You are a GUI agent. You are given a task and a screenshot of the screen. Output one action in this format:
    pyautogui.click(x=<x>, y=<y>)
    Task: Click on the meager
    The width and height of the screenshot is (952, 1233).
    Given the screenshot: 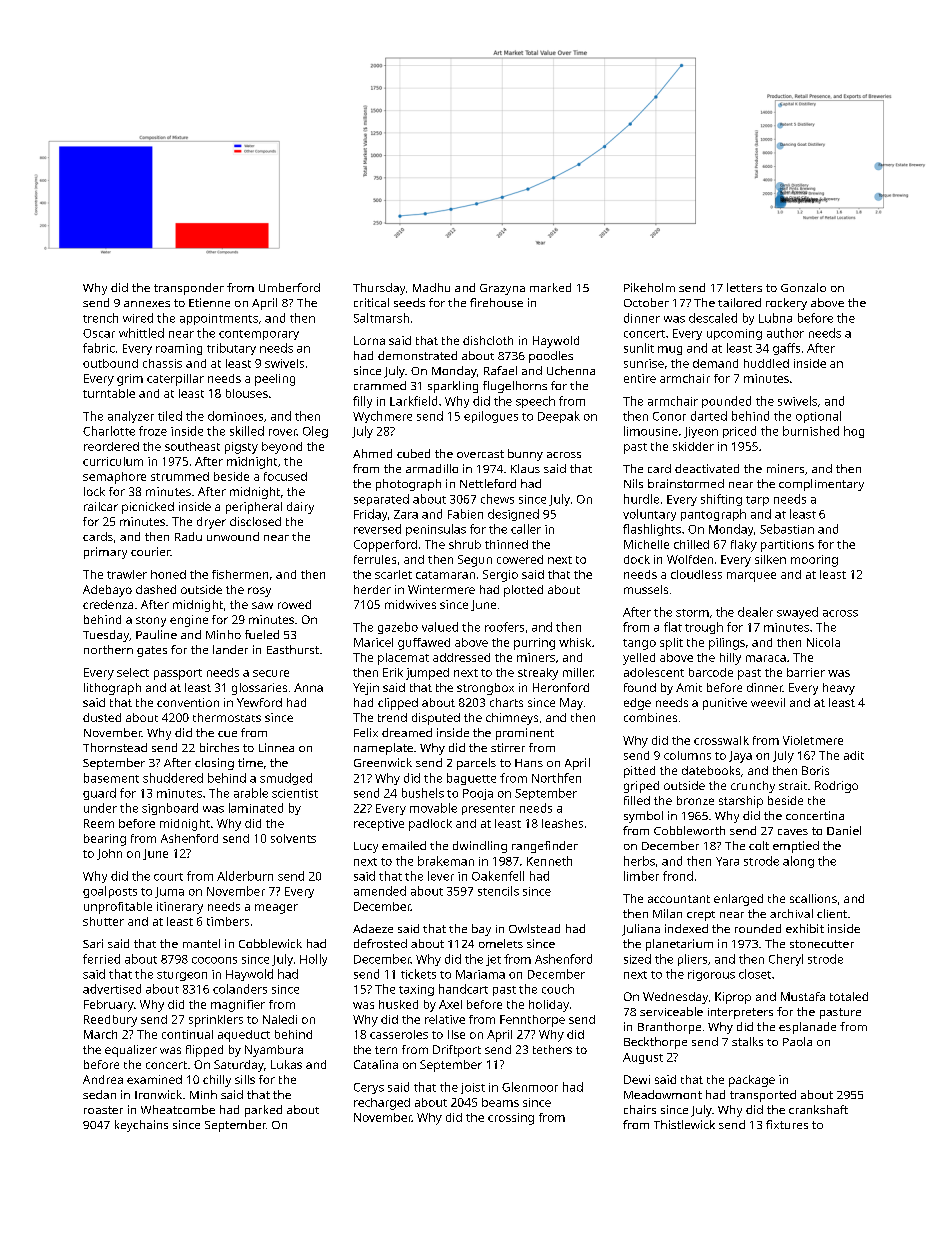 What is the action you would take?
    pyautogui.click(x=276, y=909)
